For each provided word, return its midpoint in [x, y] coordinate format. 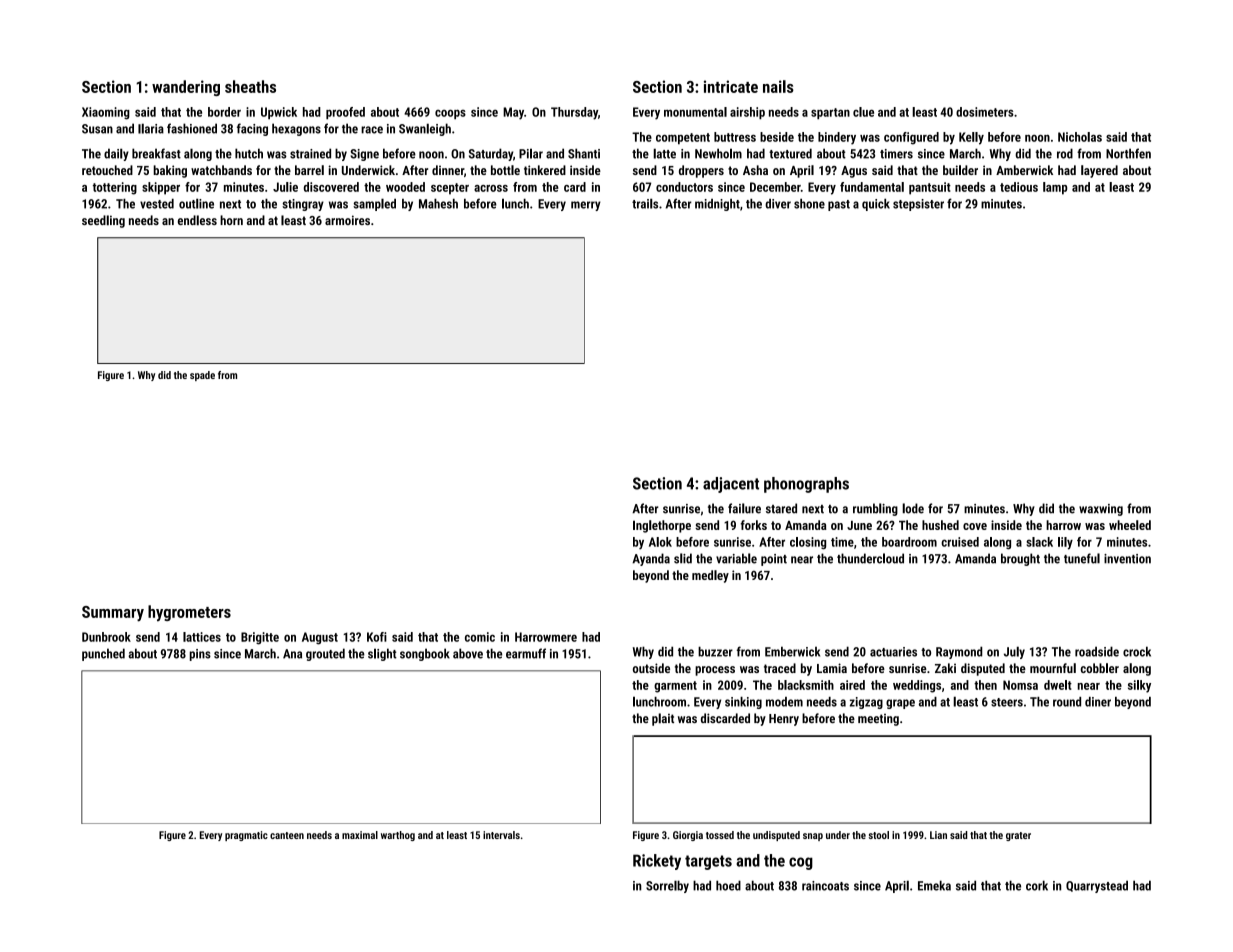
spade [202, 376]
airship [747, 113]
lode [913, 508]
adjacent [731, 485]
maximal [360, 835]
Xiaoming [106, 113]
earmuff [526, 653]
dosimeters [985, 112]
